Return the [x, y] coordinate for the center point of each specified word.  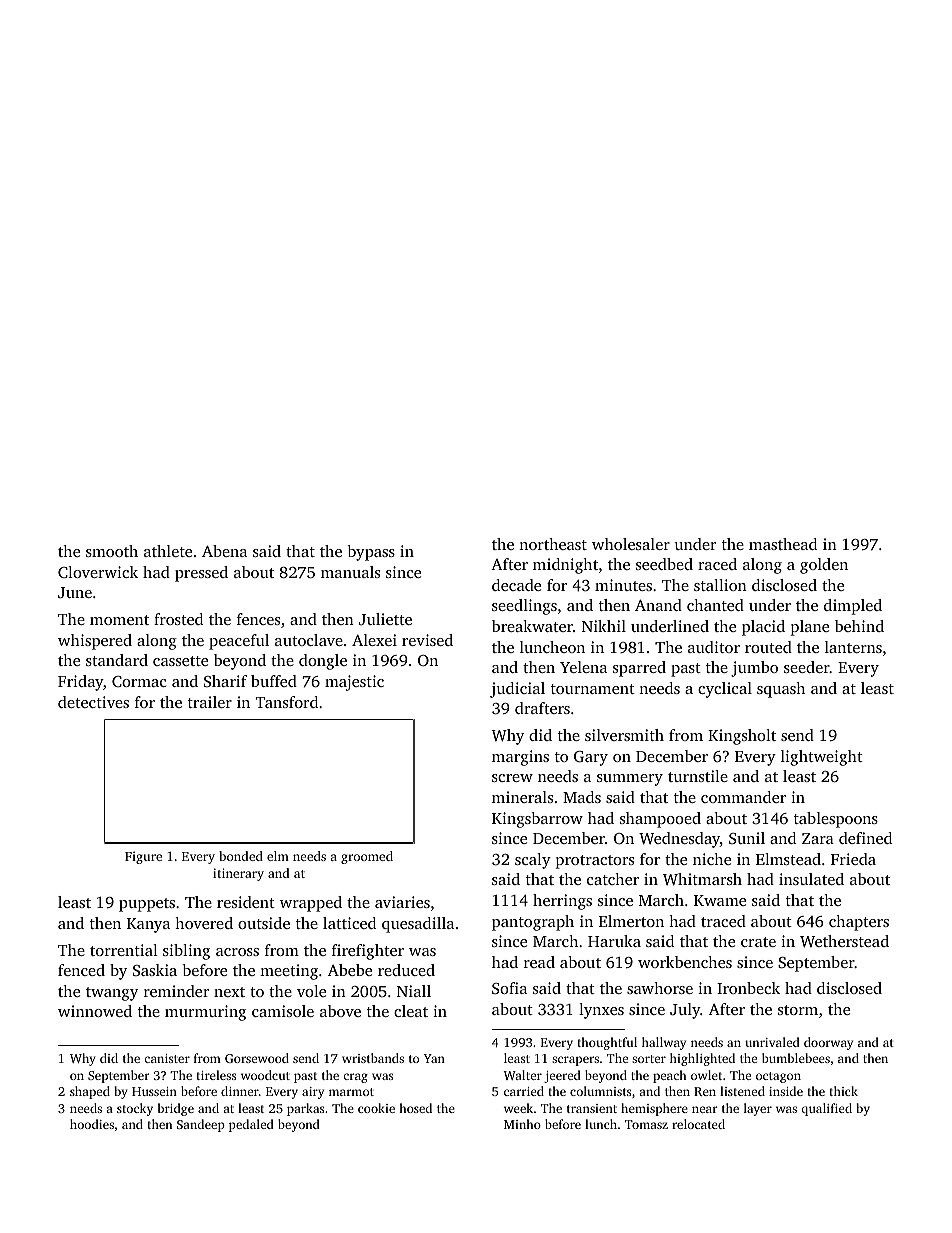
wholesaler [631, 544]
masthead [783, 544]
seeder [807, 667]
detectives [93, 702]
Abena [224, 551]
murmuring [205, 1013]
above [340, 1011]
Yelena [583, 667]
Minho [522, 1124]
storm [798, 1010]
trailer [210, 702]
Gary [591, 758]
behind [859, 626]
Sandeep [201, 1125]
